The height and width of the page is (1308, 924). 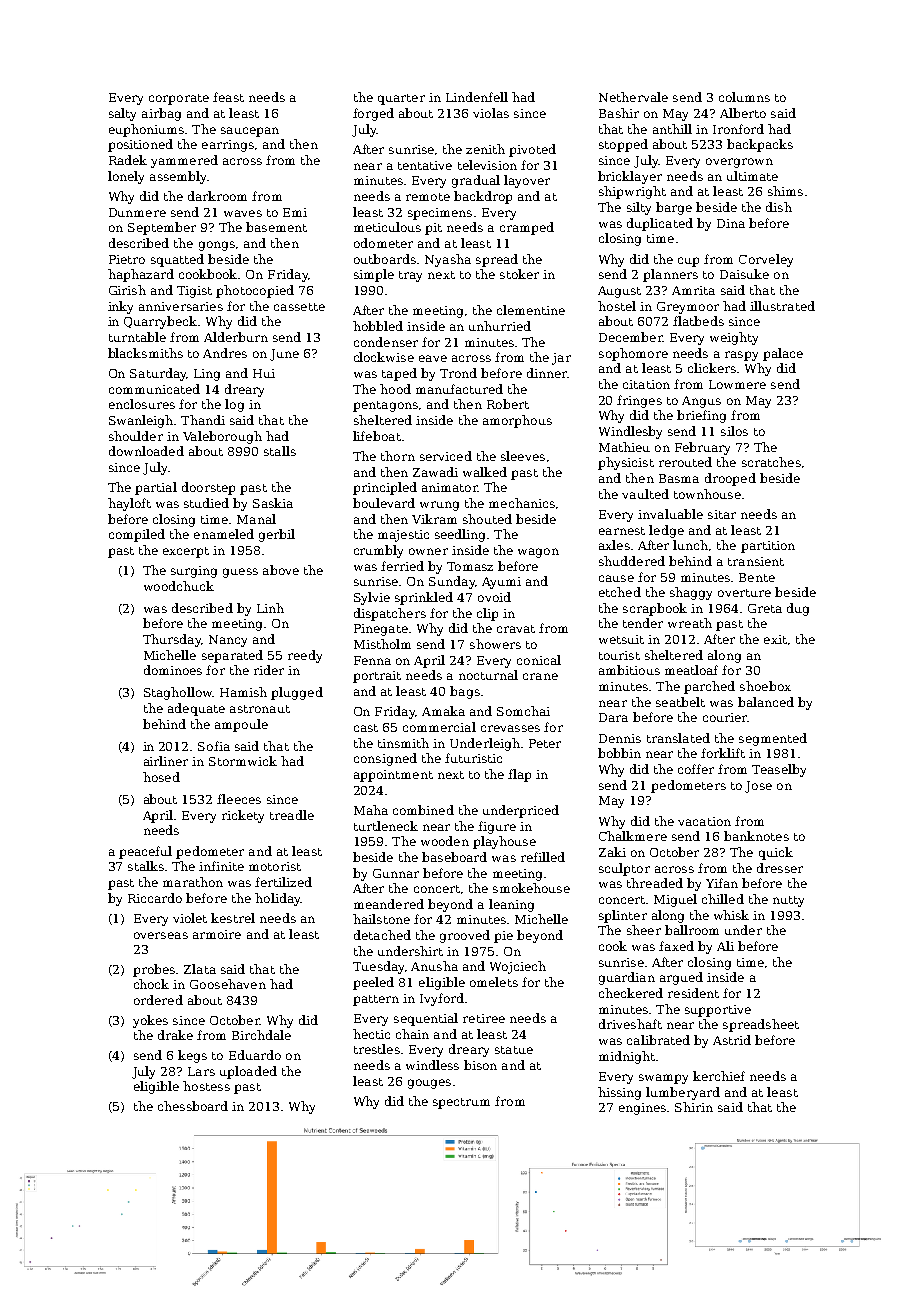 I want to click on transient, so click(x=756, y=561).
